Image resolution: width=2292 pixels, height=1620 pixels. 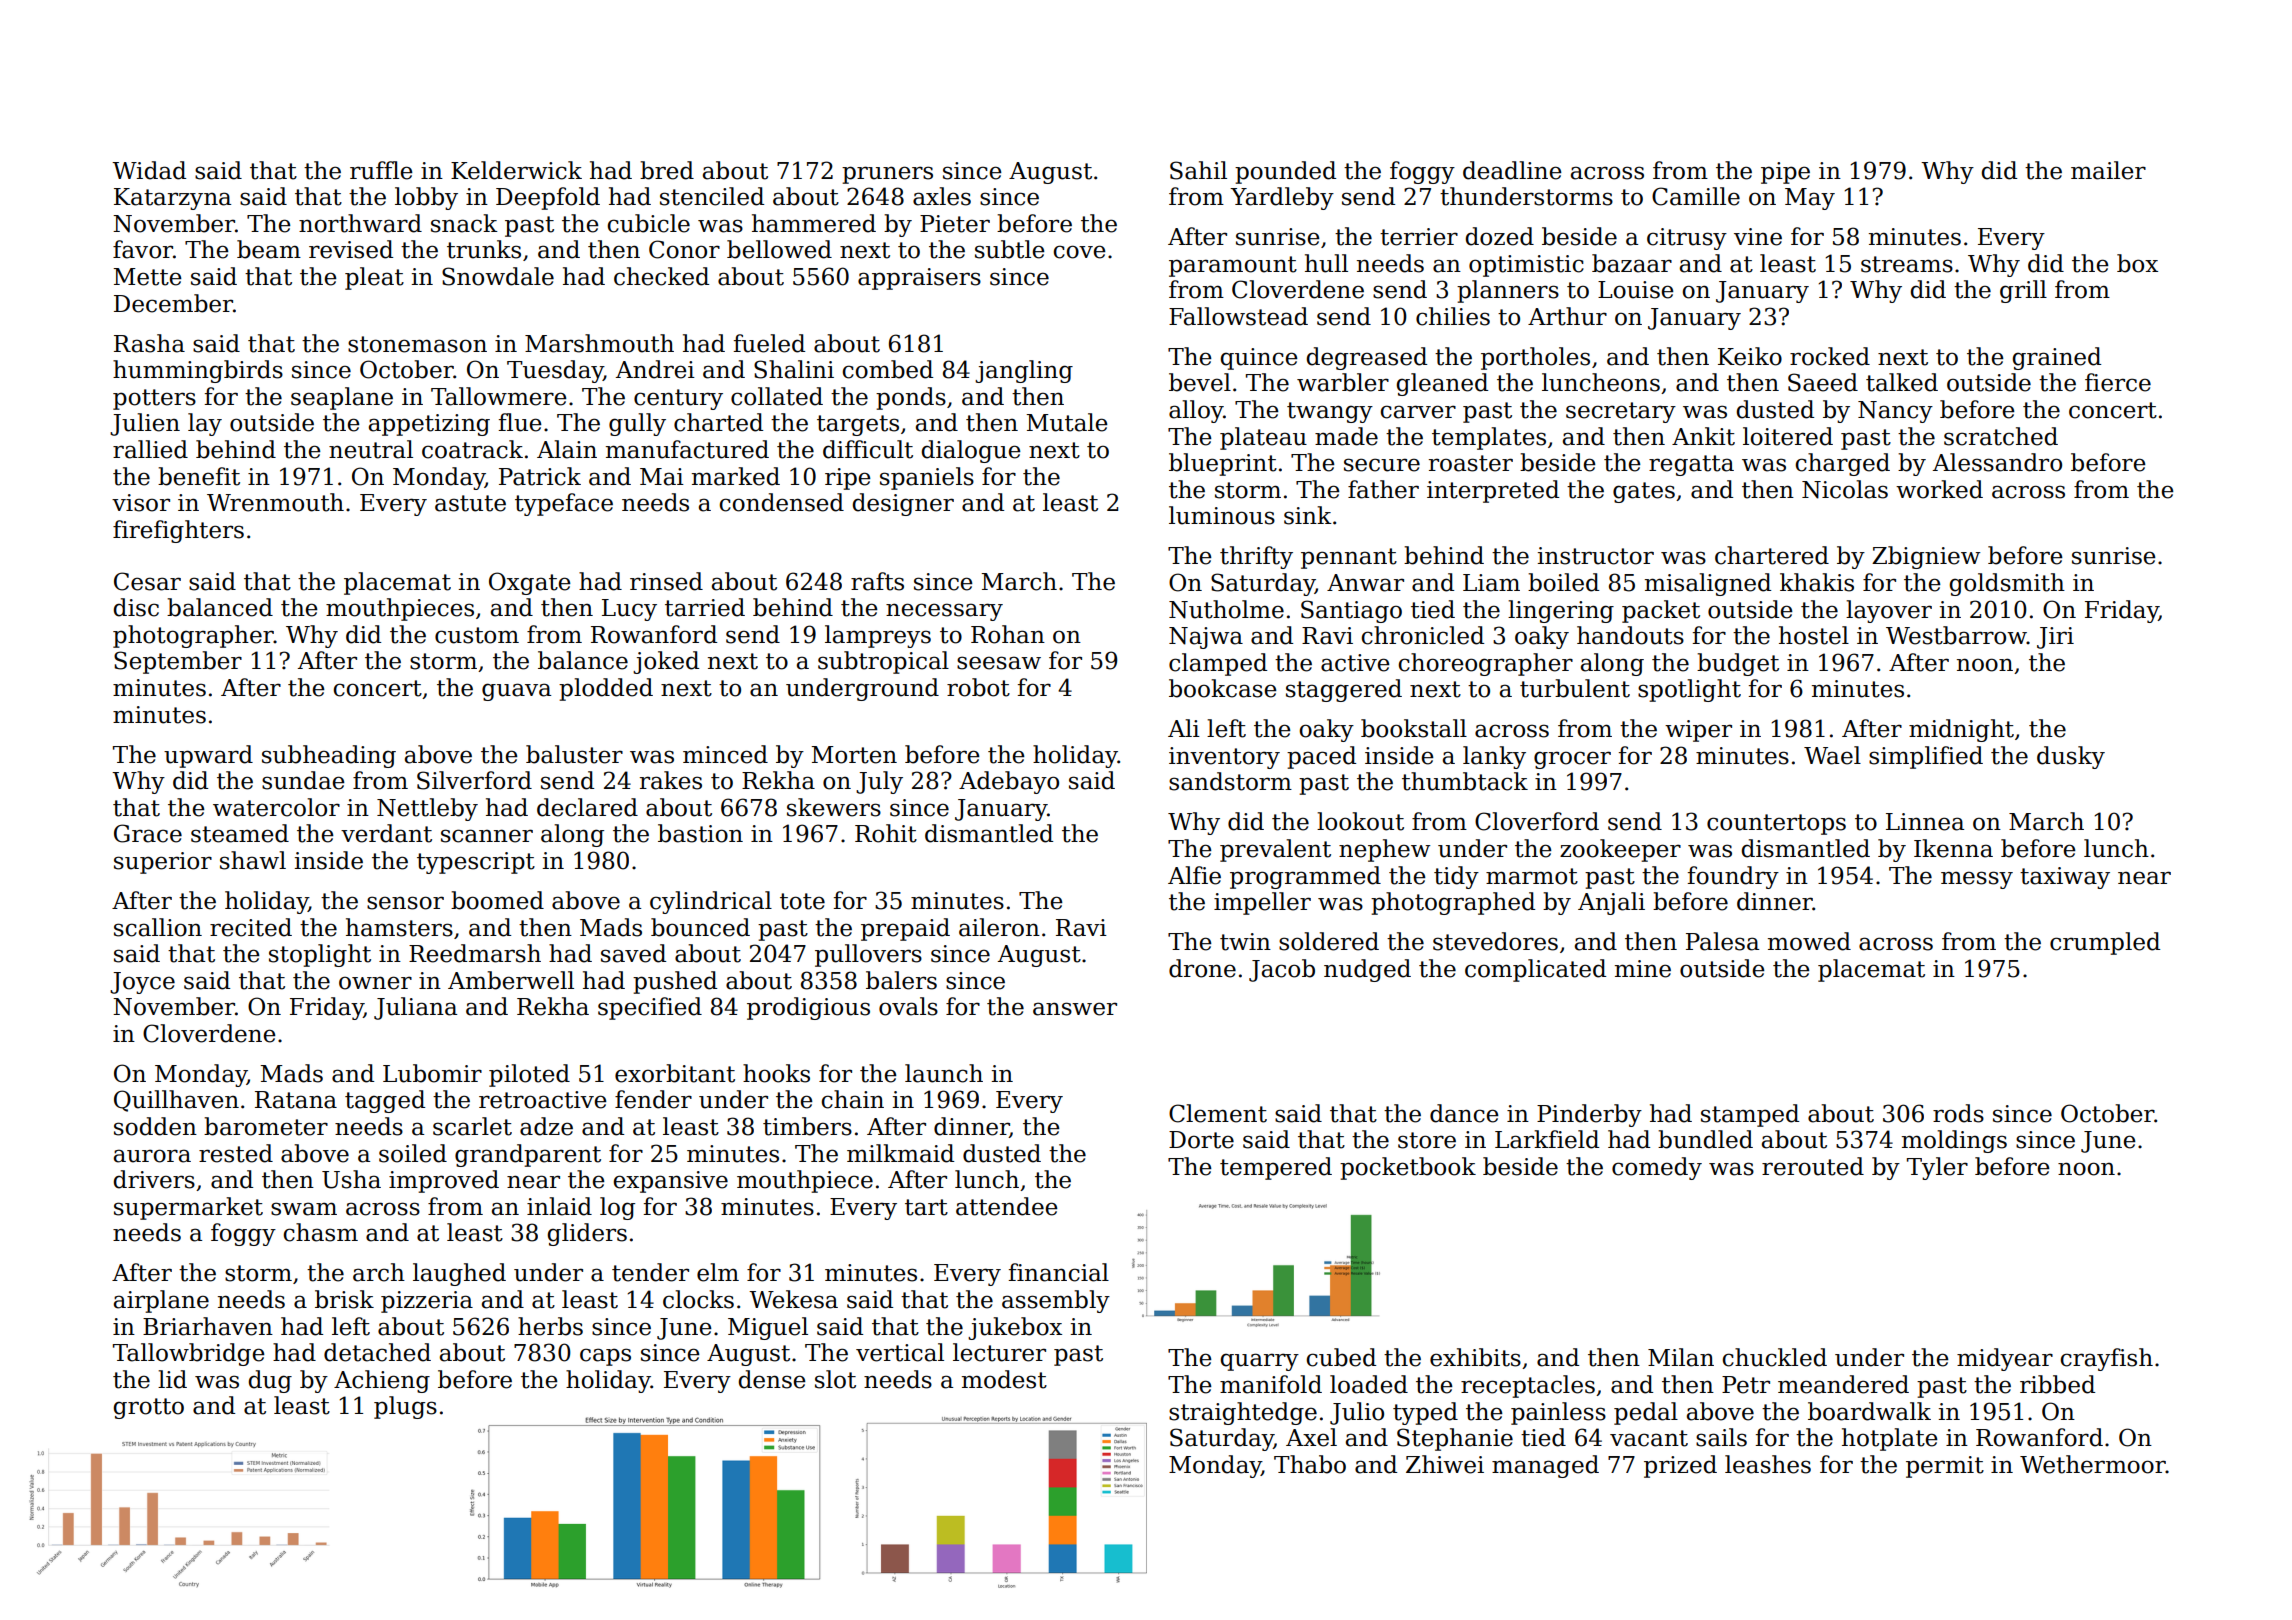 What do you see at coordinates (1238, 316) in the document?
I see `Fallowstead` at bounding box center [1238, 316].
